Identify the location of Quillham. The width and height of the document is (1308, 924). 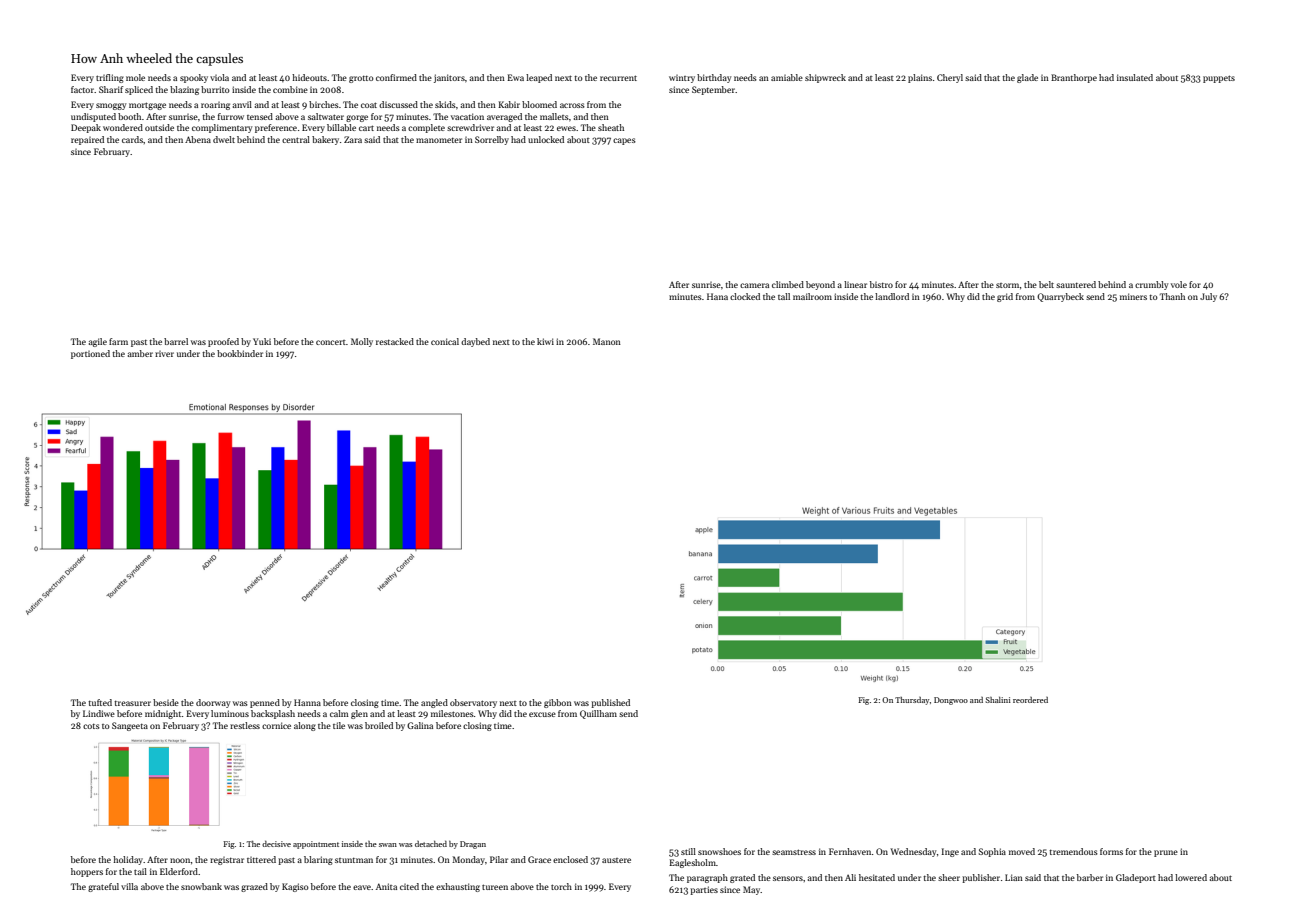
(598, 714).
